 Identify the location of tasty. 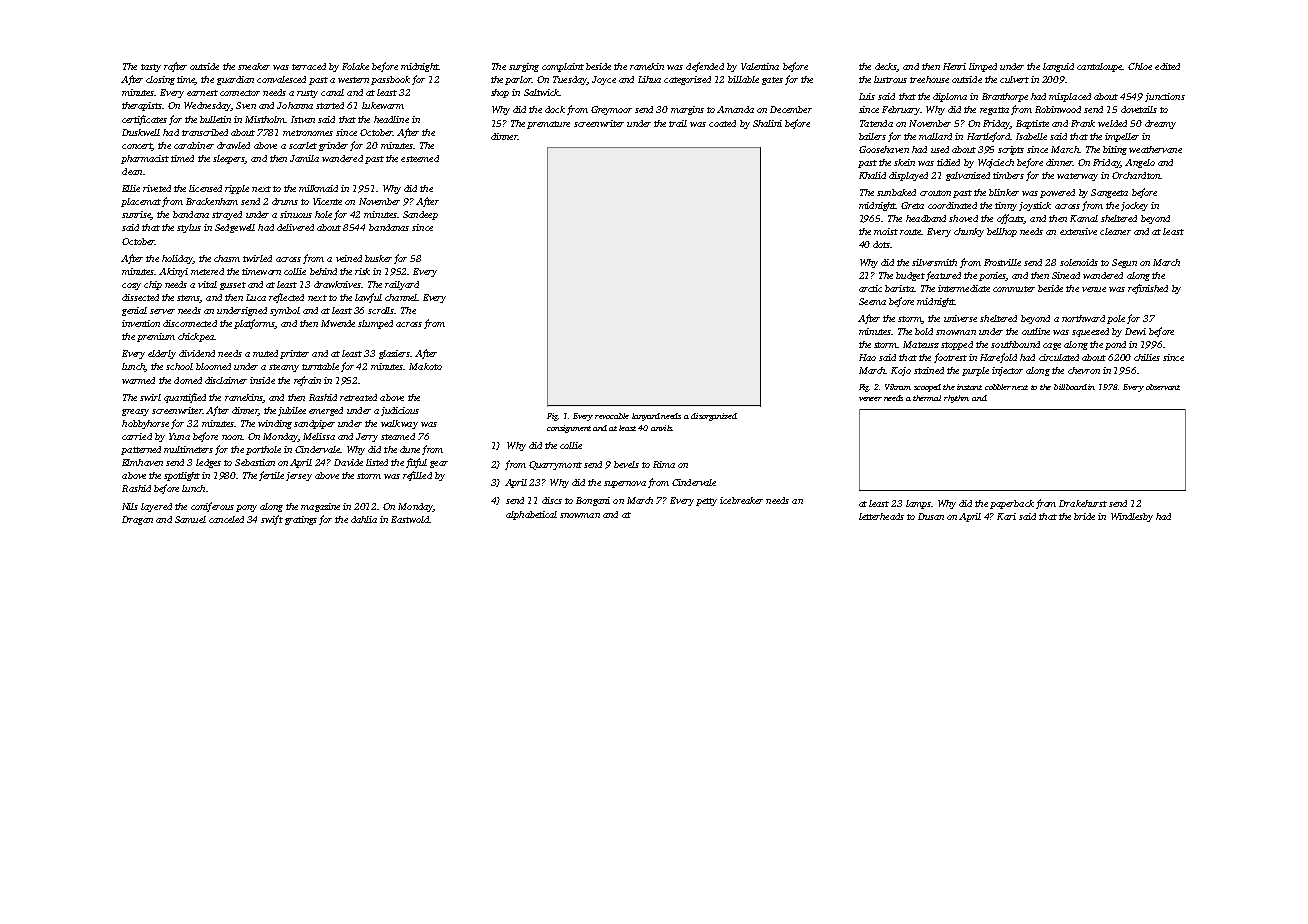
(151, 68).
